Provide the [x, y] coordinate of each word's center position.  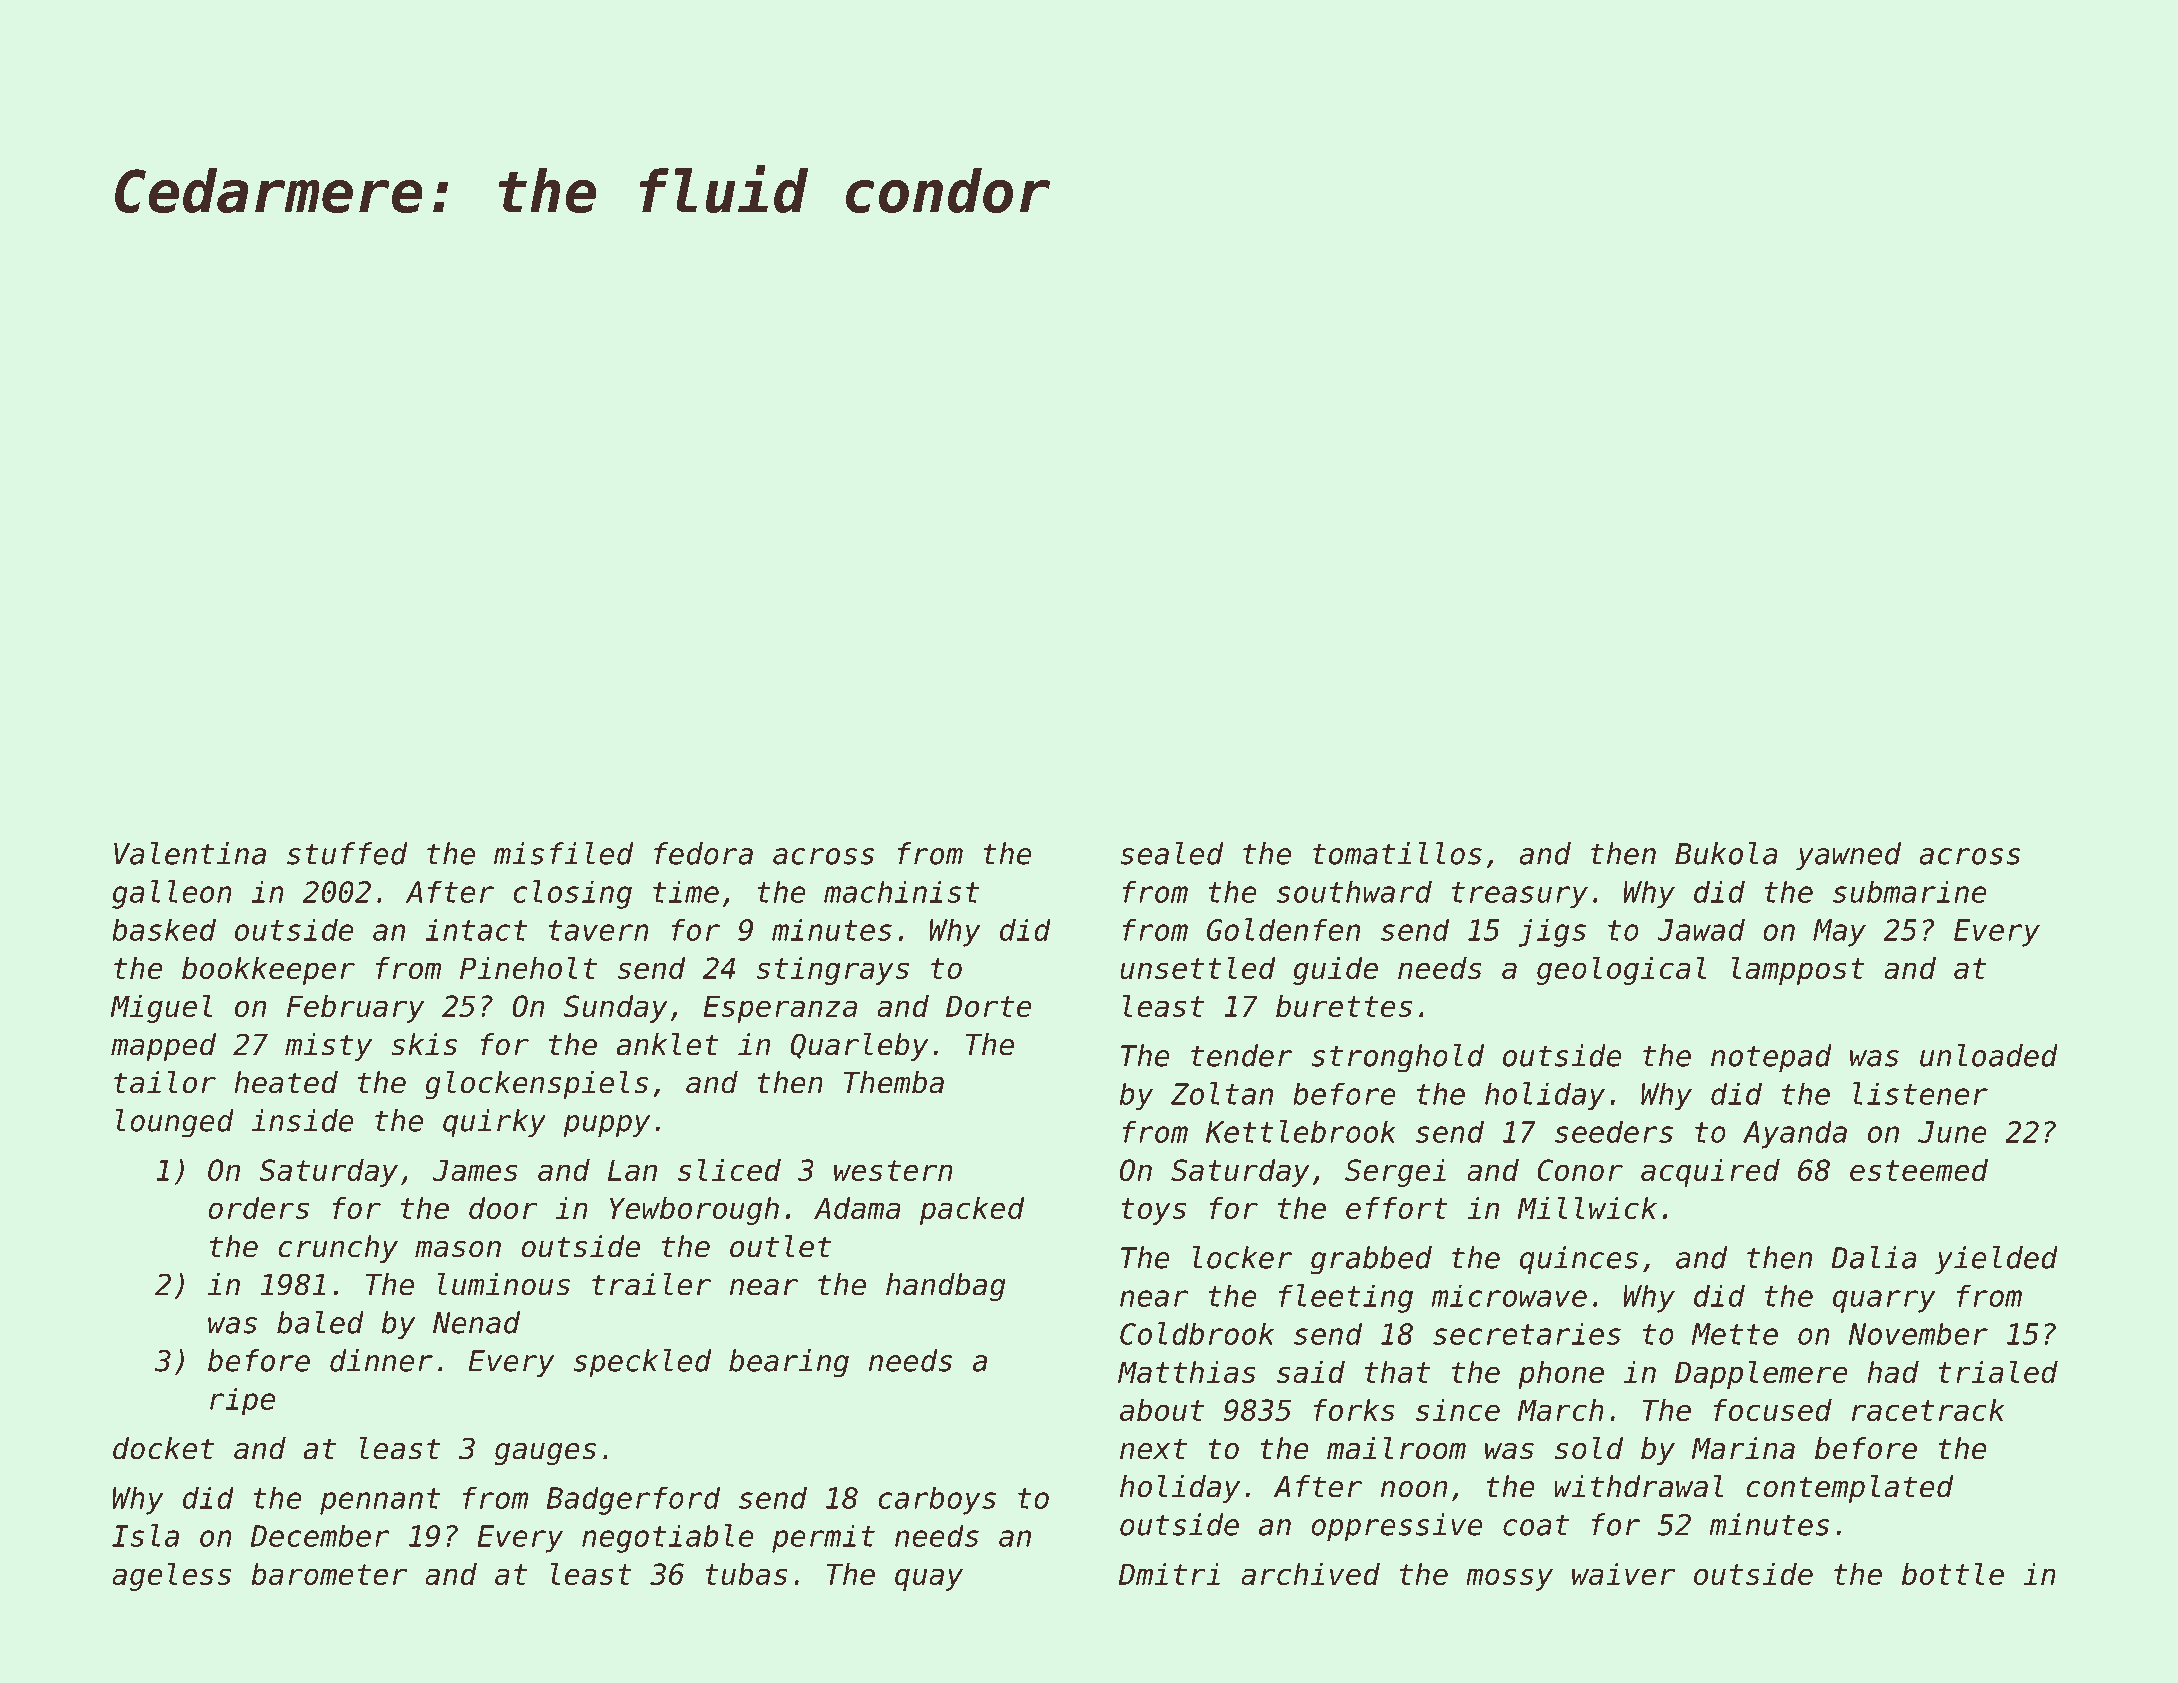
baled [320, 1322]
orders [258, 1208]
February [355, 1009]
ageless [171, 1576]
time [686, 891]
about [1162, 1410]
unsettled [1198, 967]
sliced [729, 1169]
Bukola [1726, 853]
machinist [901, 891]
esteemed [1919, 1170]
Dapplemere [1761, 1374]
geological [1621, 970]
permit [823, 1538]
